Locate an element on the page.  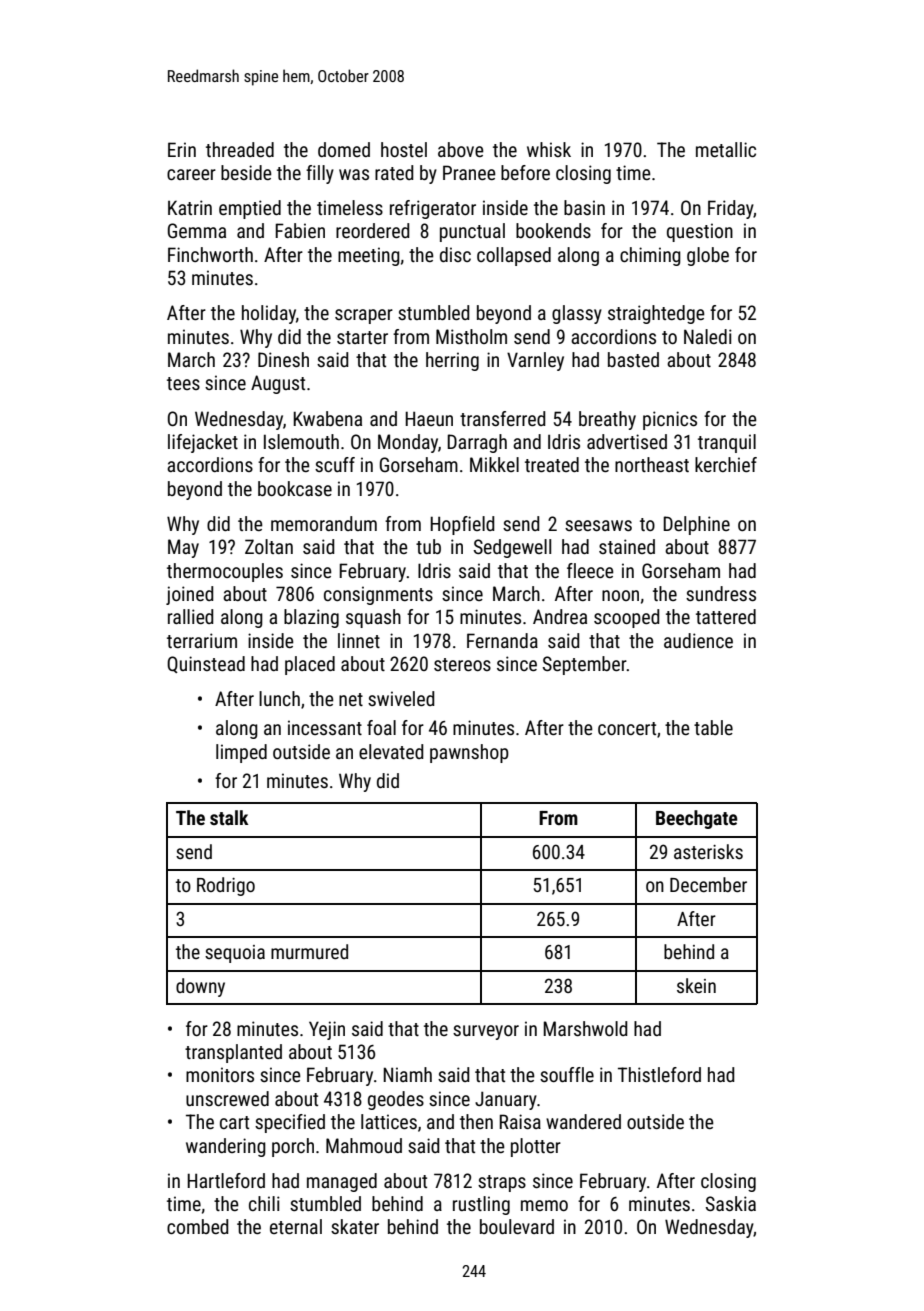
collapsed is located at coordinates (514, 256).
